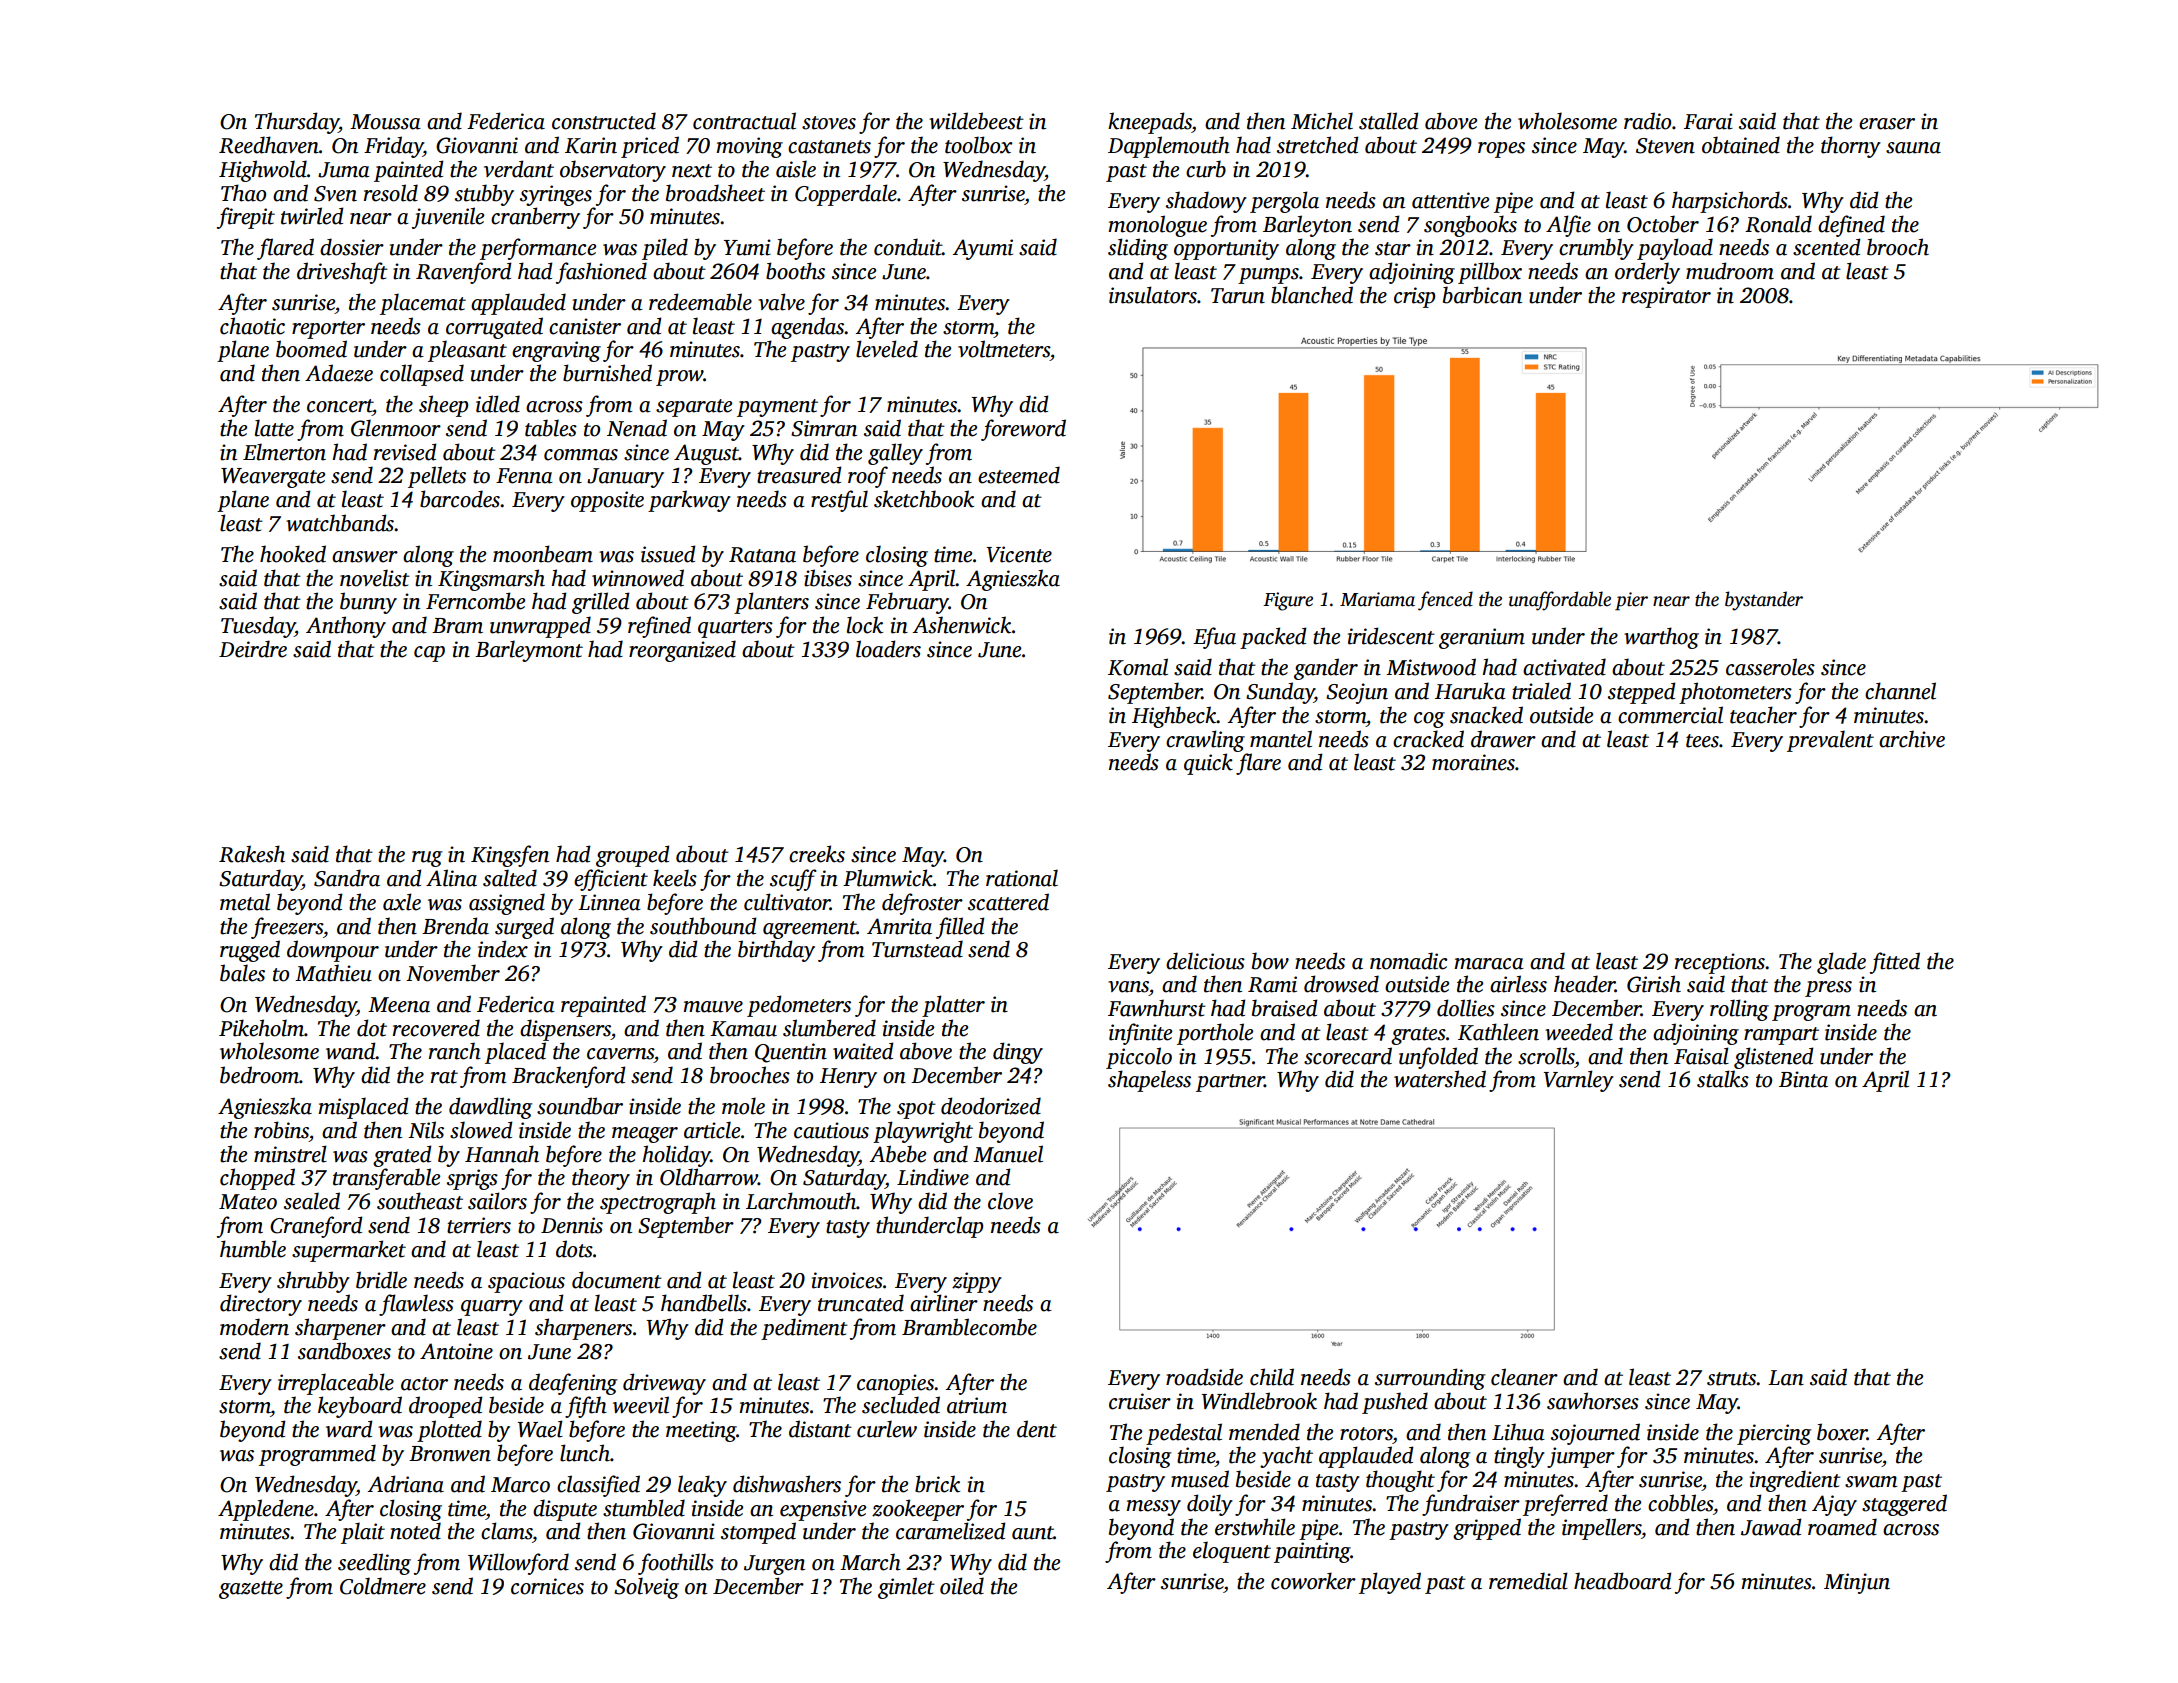  Describe the element at coordinates (962, 1586) in the screenshot. I see `oiled` at that location.
